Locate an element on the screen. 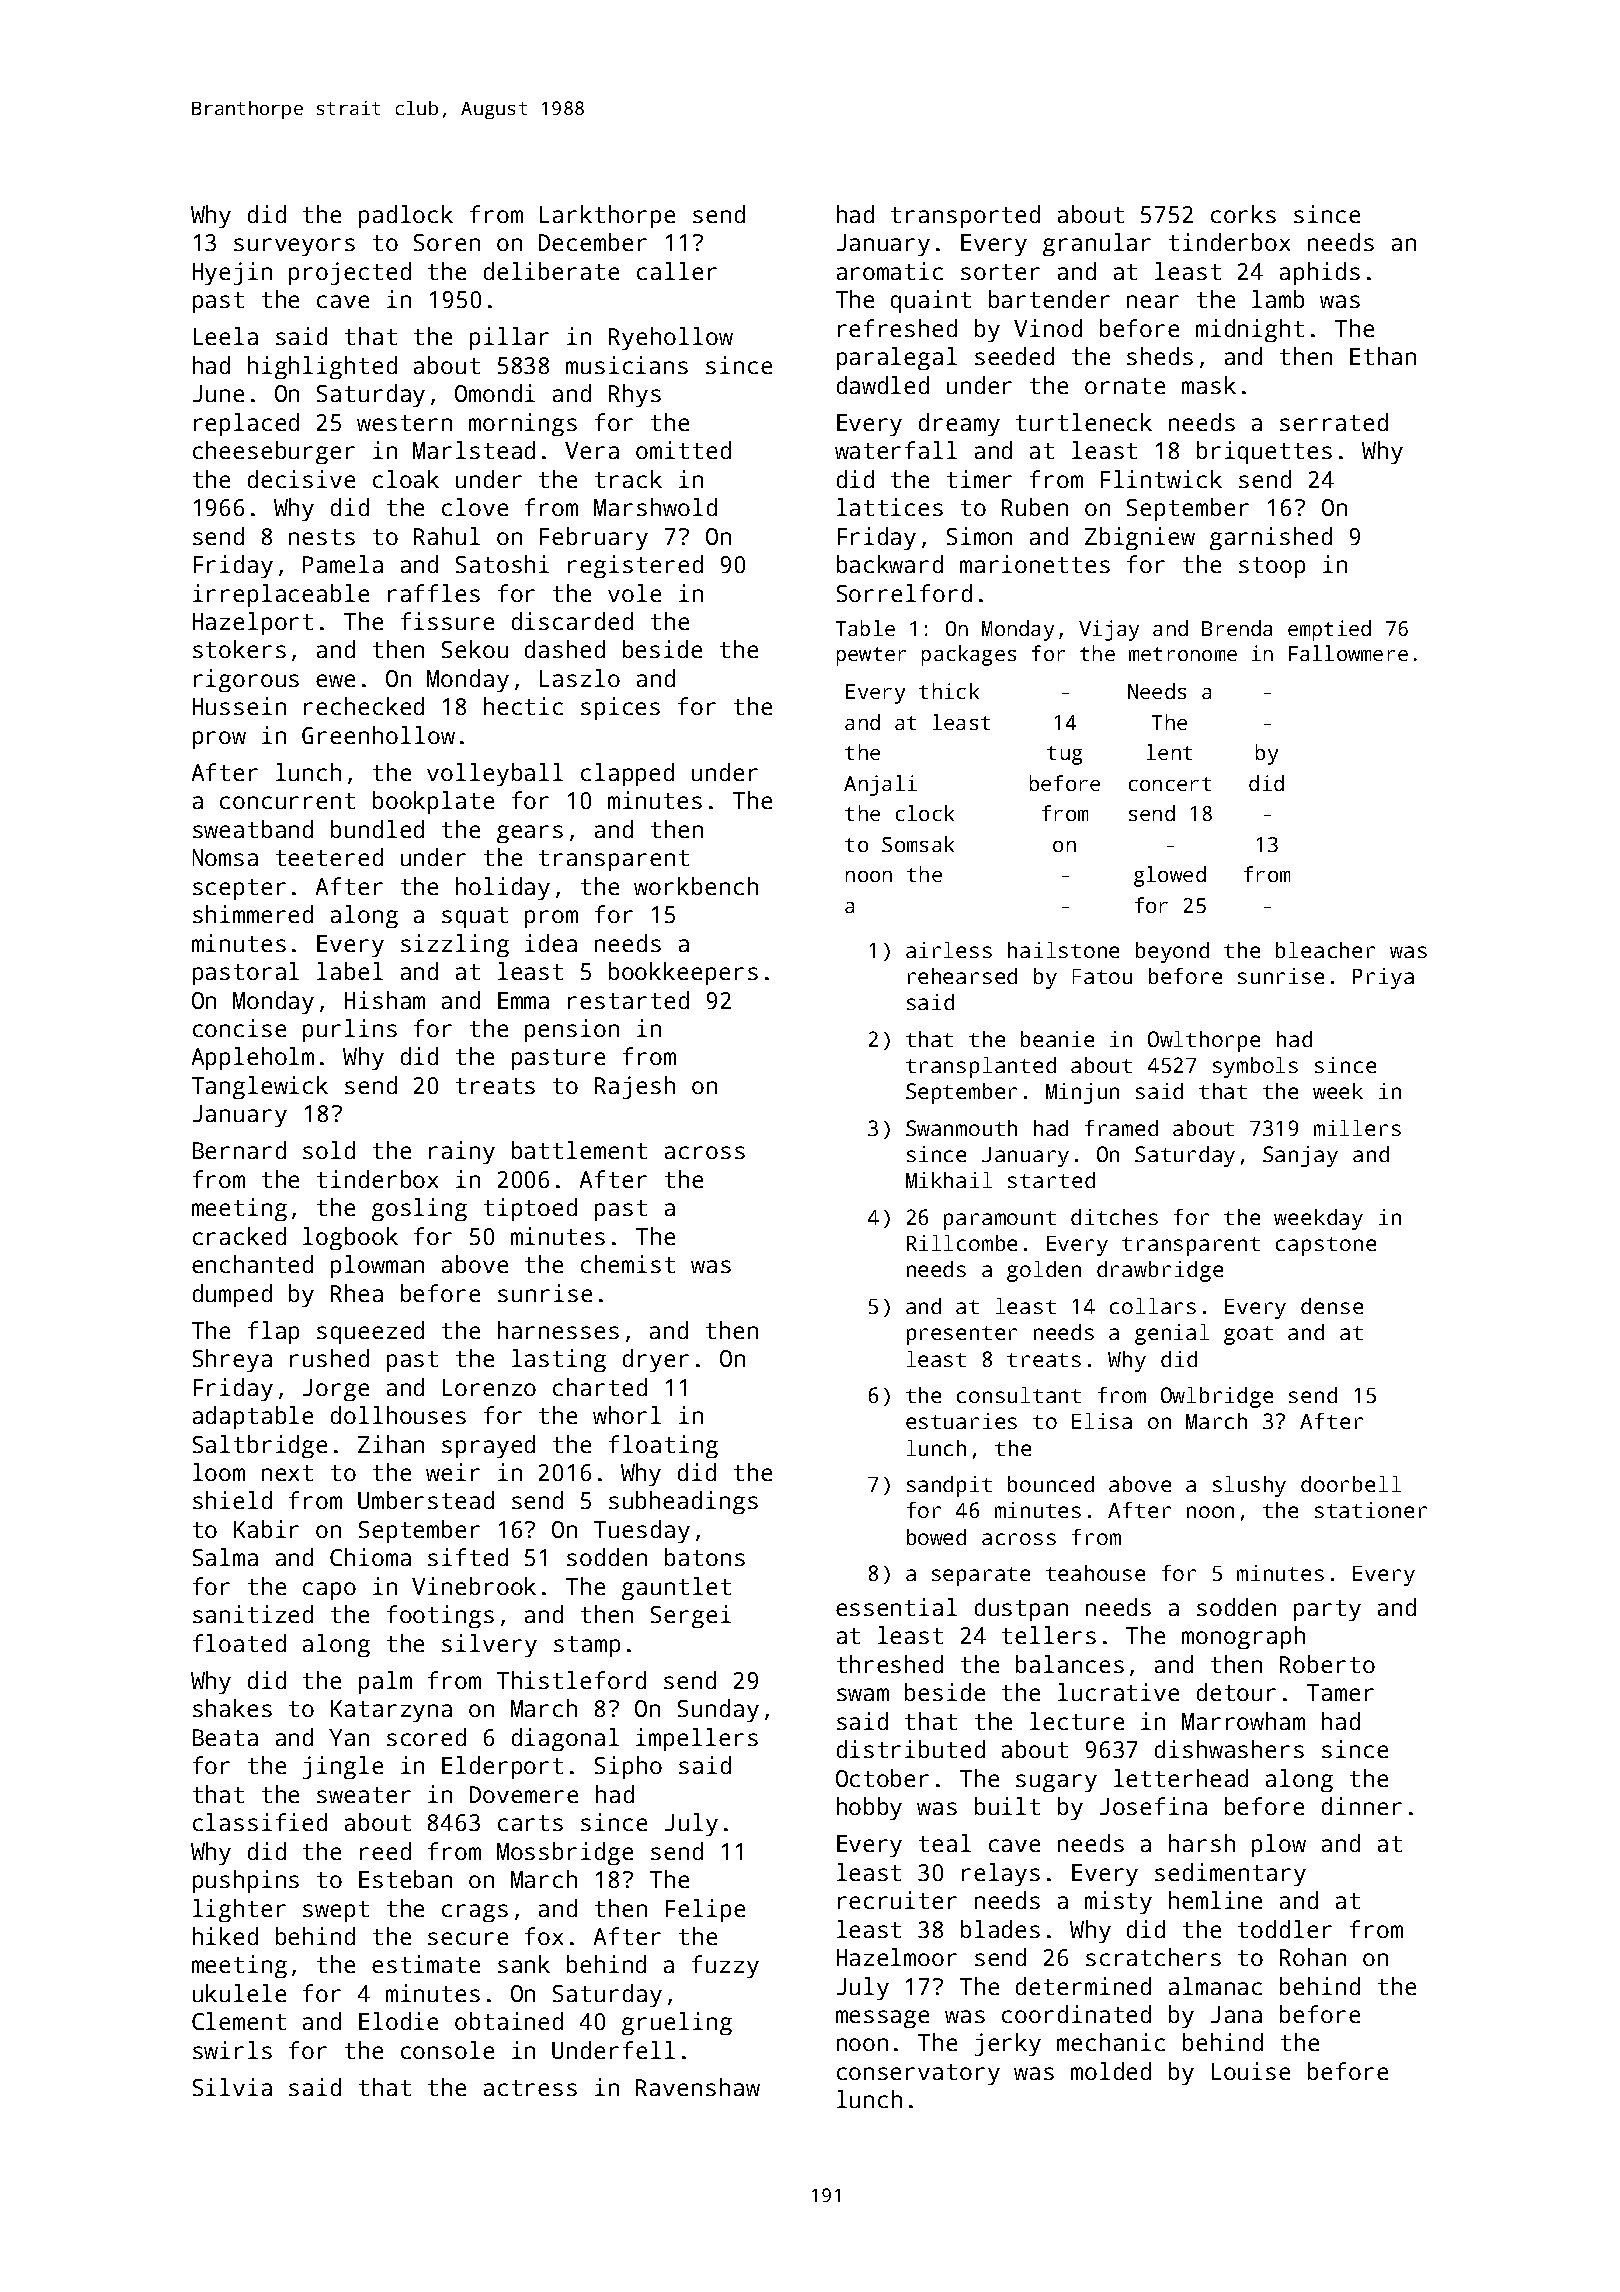 This screenshot has width=1620, height=2292. corks is located at coordinates (1243, 214).
